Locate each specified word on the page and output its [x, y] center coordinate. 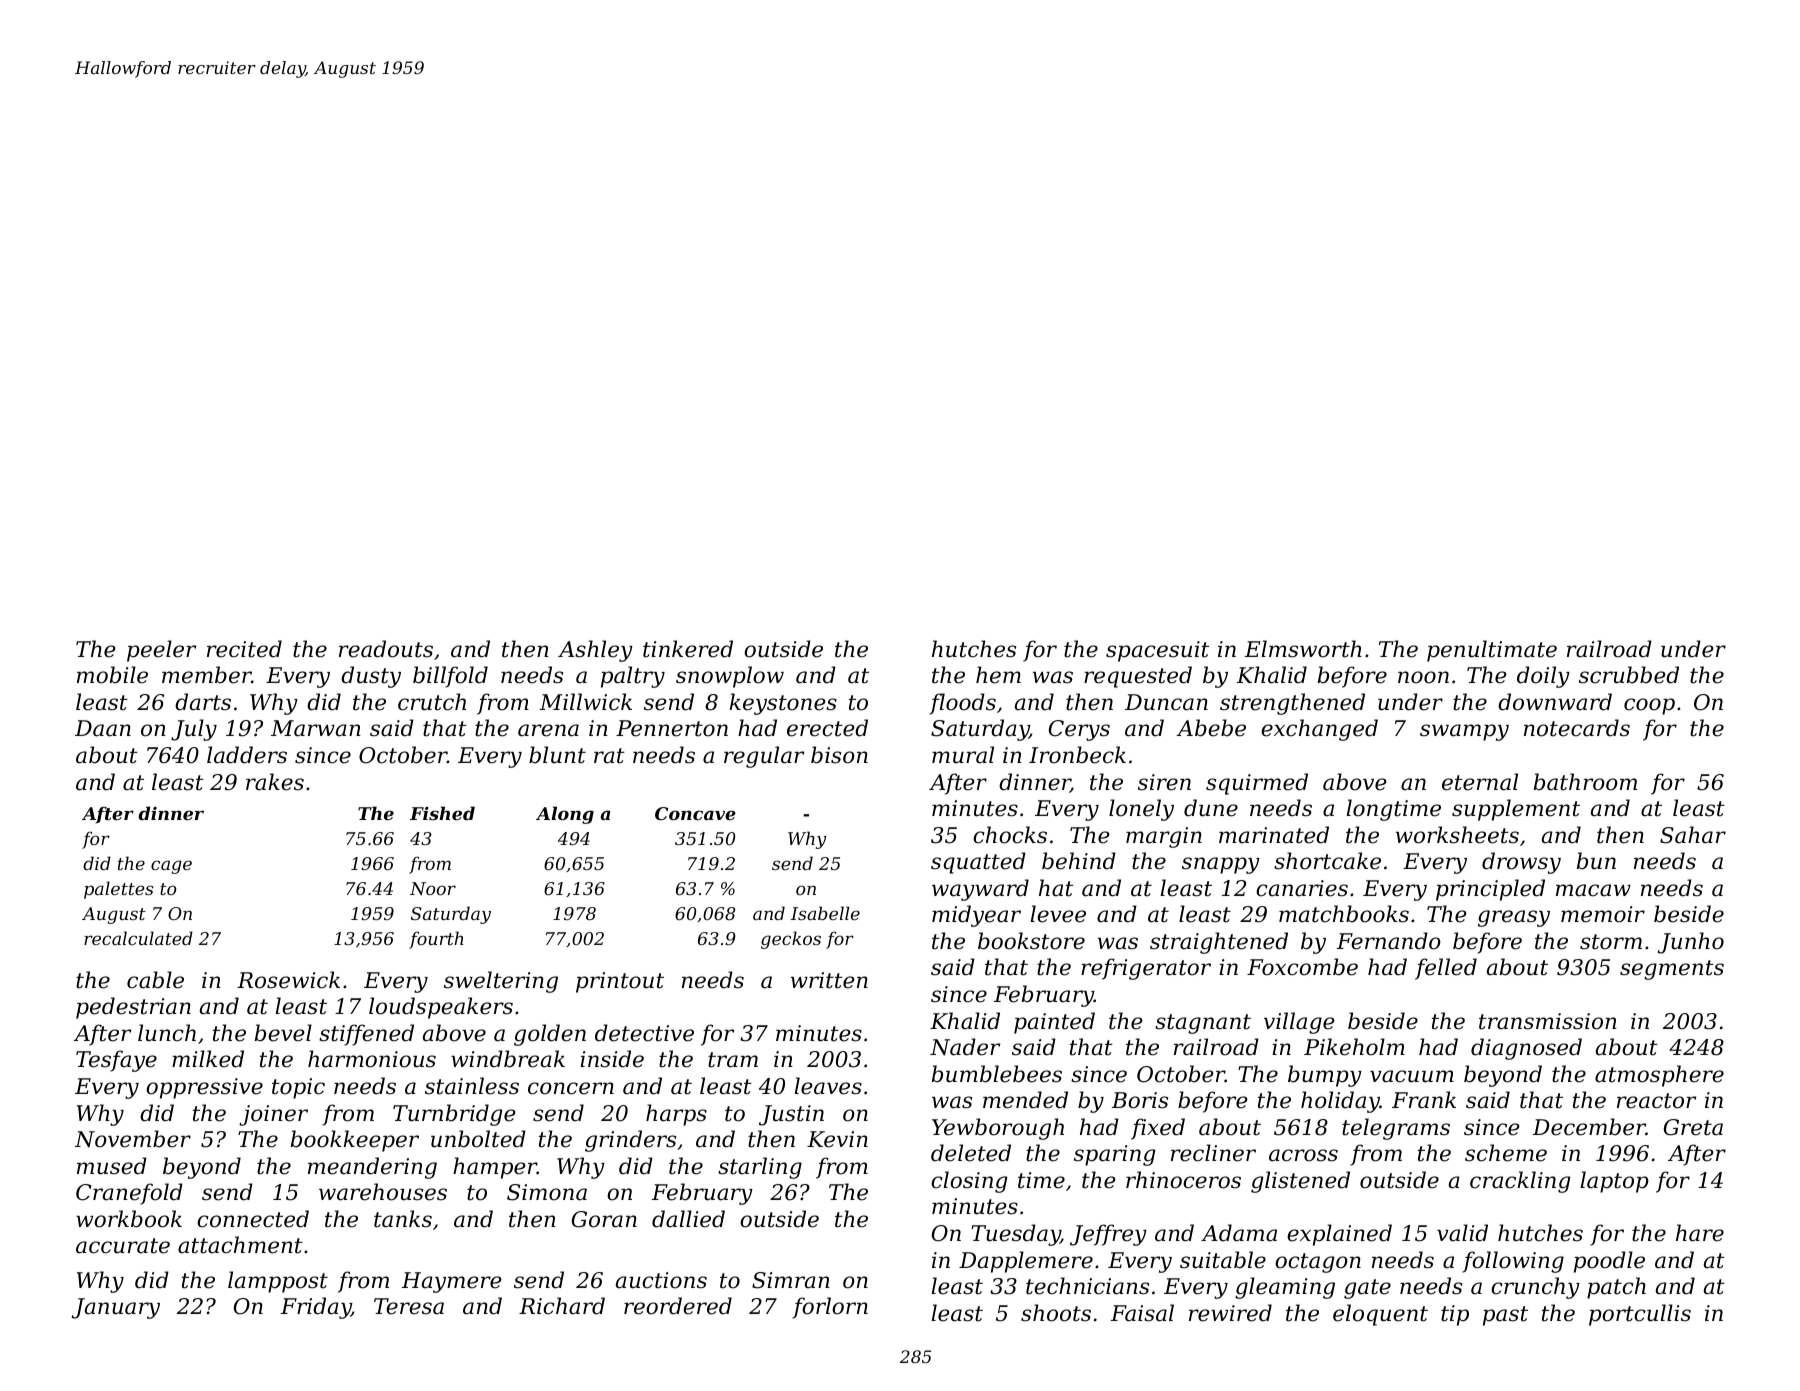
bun [1596, 861]
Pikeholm [1354, 1047]
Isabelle [825, 913]
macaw [1593, 890]
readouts [386, 649]
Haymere [452, 1282]
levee [1058, 914]
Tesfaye [116, 1061]
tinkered [688, 649]
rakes [275, 782]
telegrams [1396, 1129]
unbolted [478, 1139]
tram [733, 1060]
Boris [1140, 1100]
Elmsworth [1303, 649]
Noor [433, 888]
